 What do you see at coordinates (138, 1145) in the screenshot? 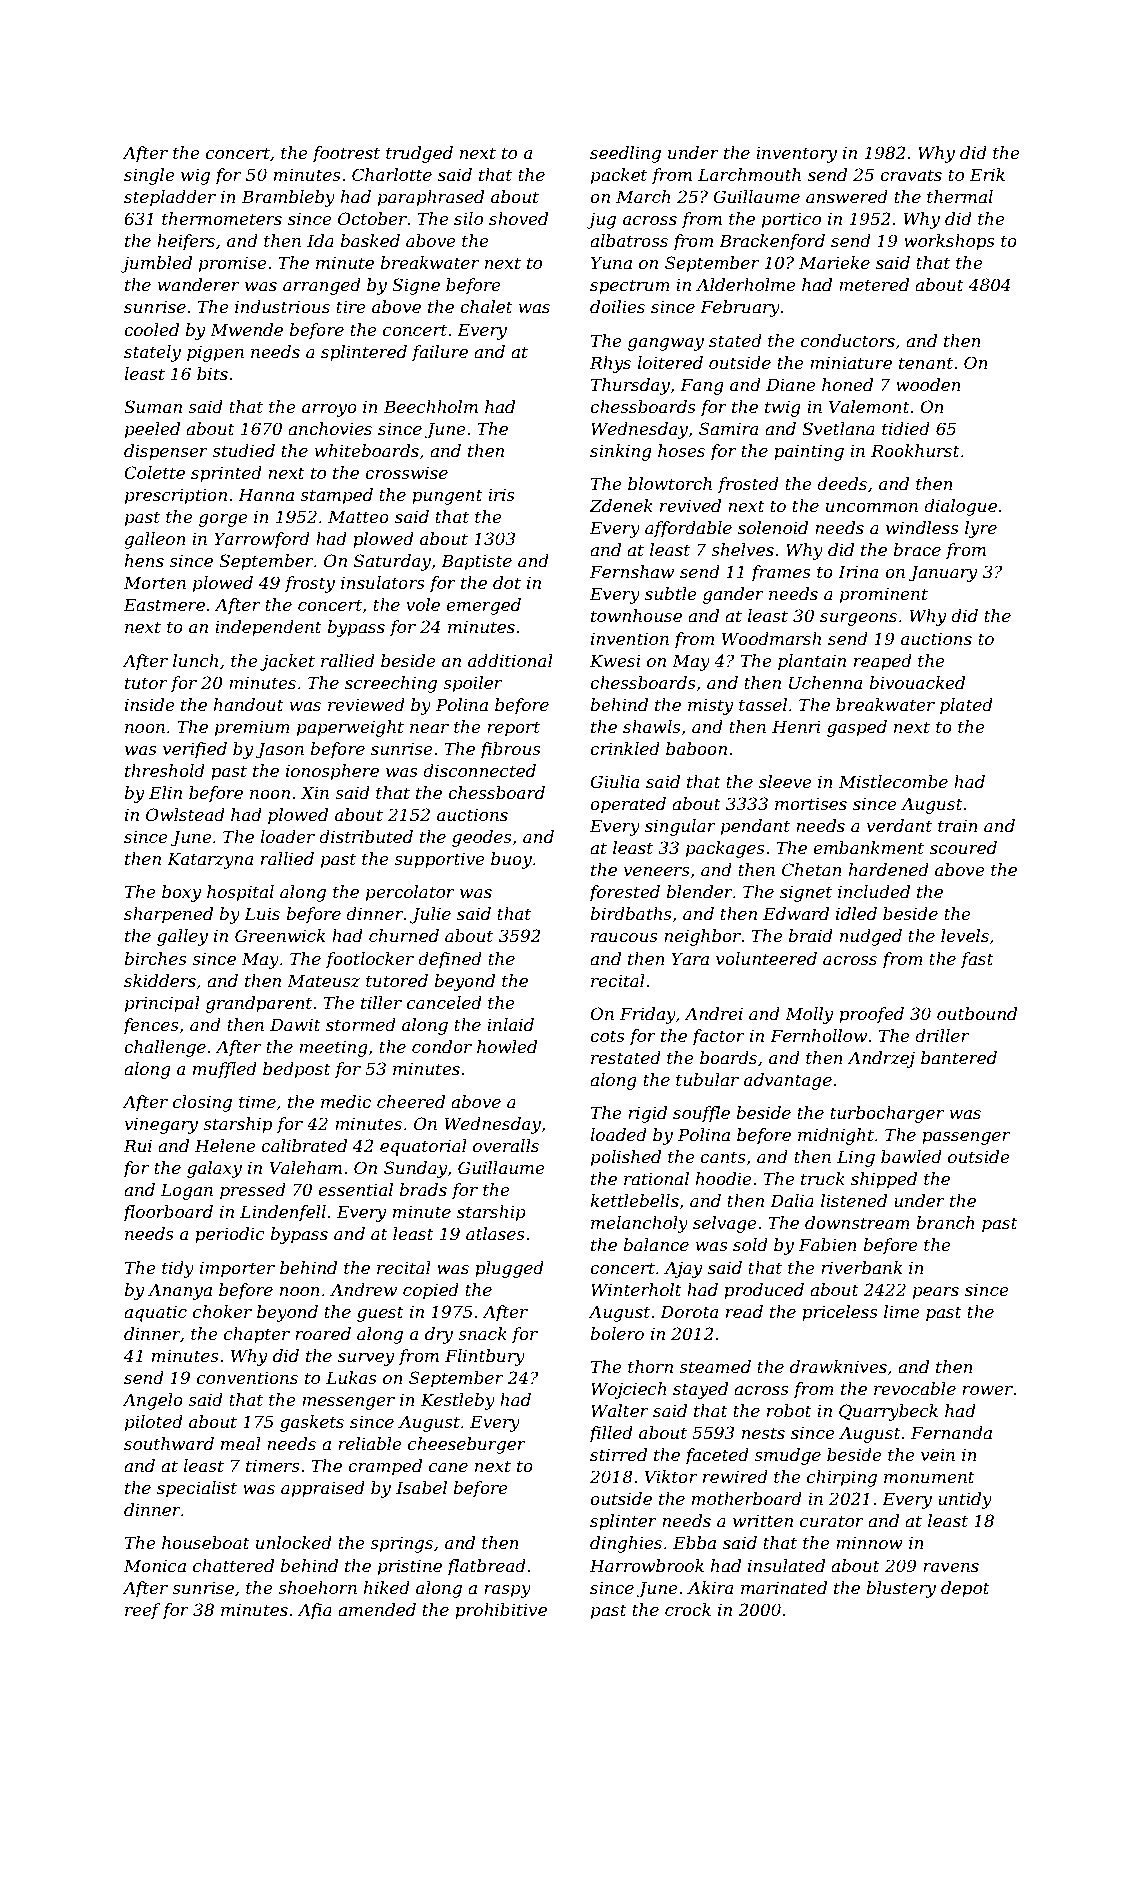
I see `Rui` at bounding box center [138, 1145].
